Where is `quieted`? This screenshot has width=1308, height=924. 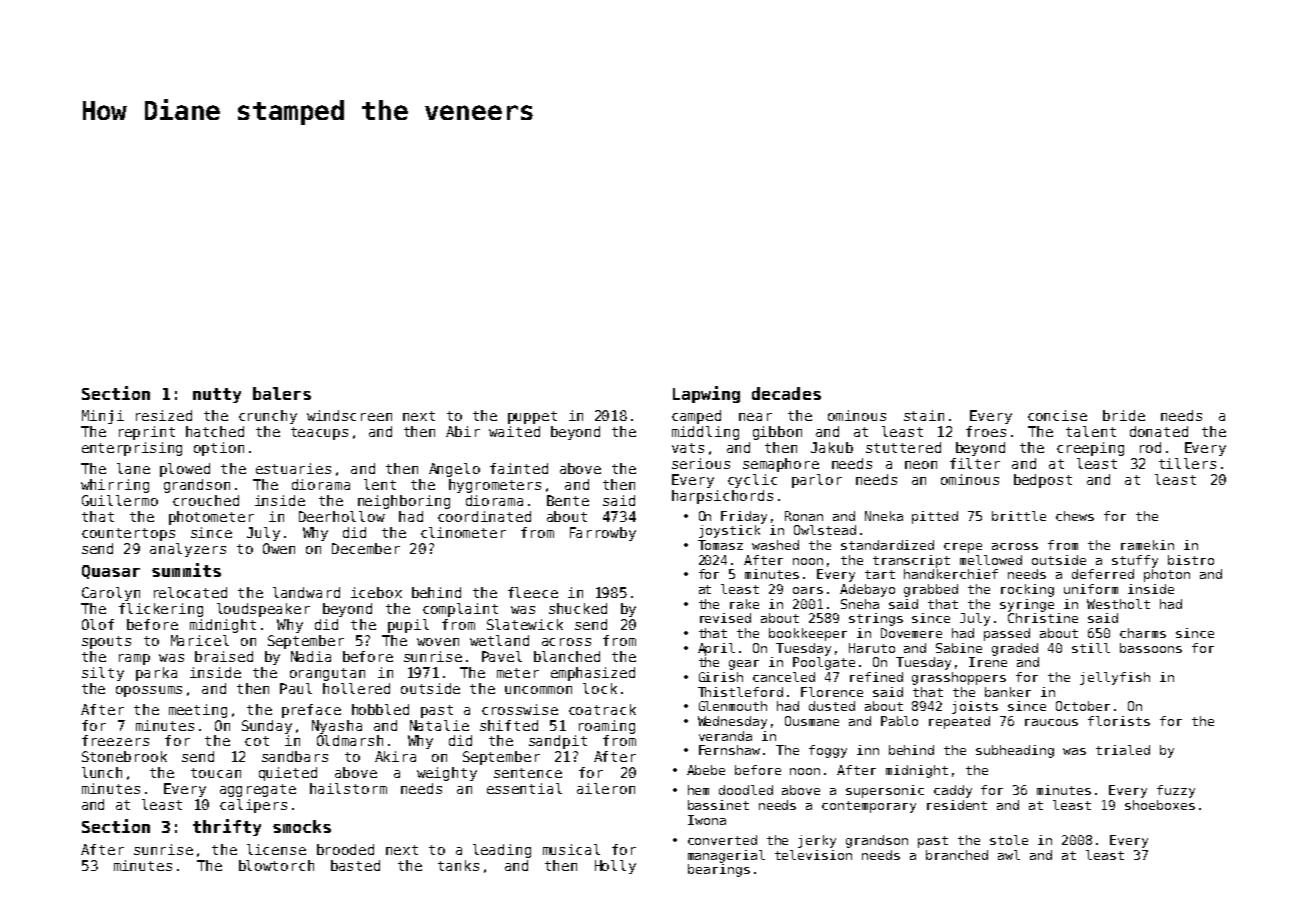 quieted is located at coordinates (288, 774).
